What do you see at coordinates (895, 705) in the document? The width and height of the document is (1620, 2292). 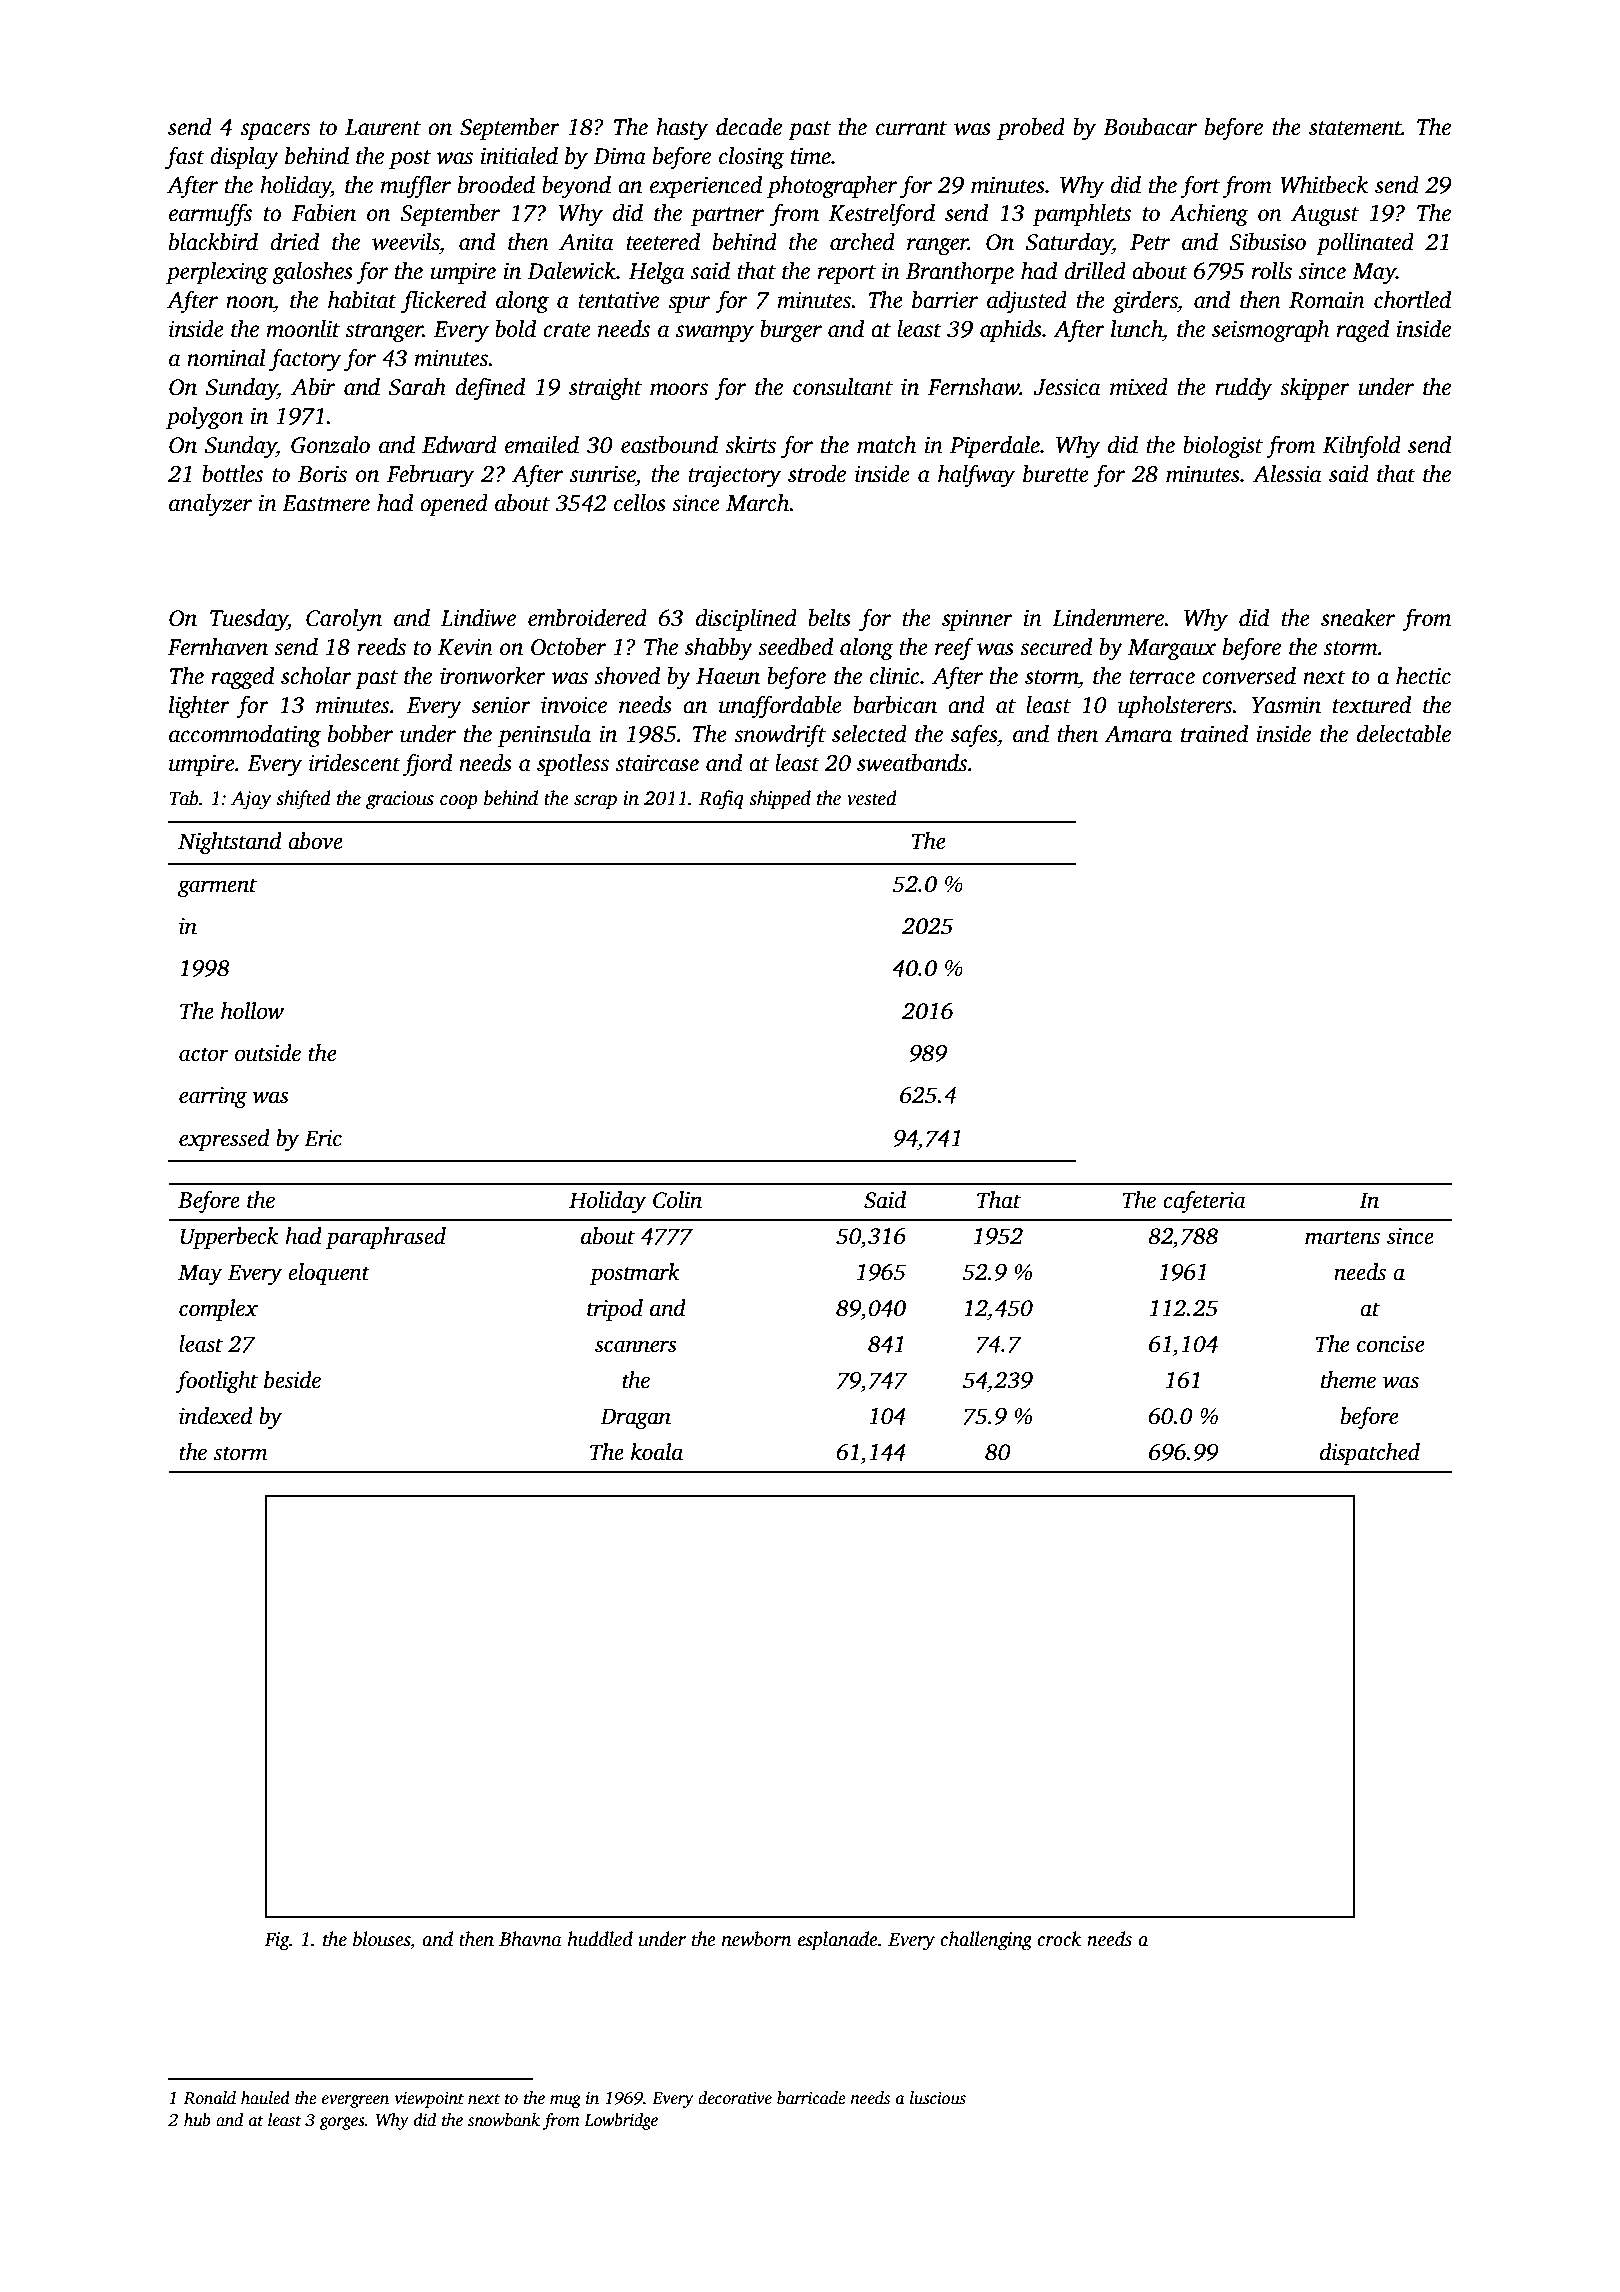 I see `barbican` at bounding box center [895, 705].
